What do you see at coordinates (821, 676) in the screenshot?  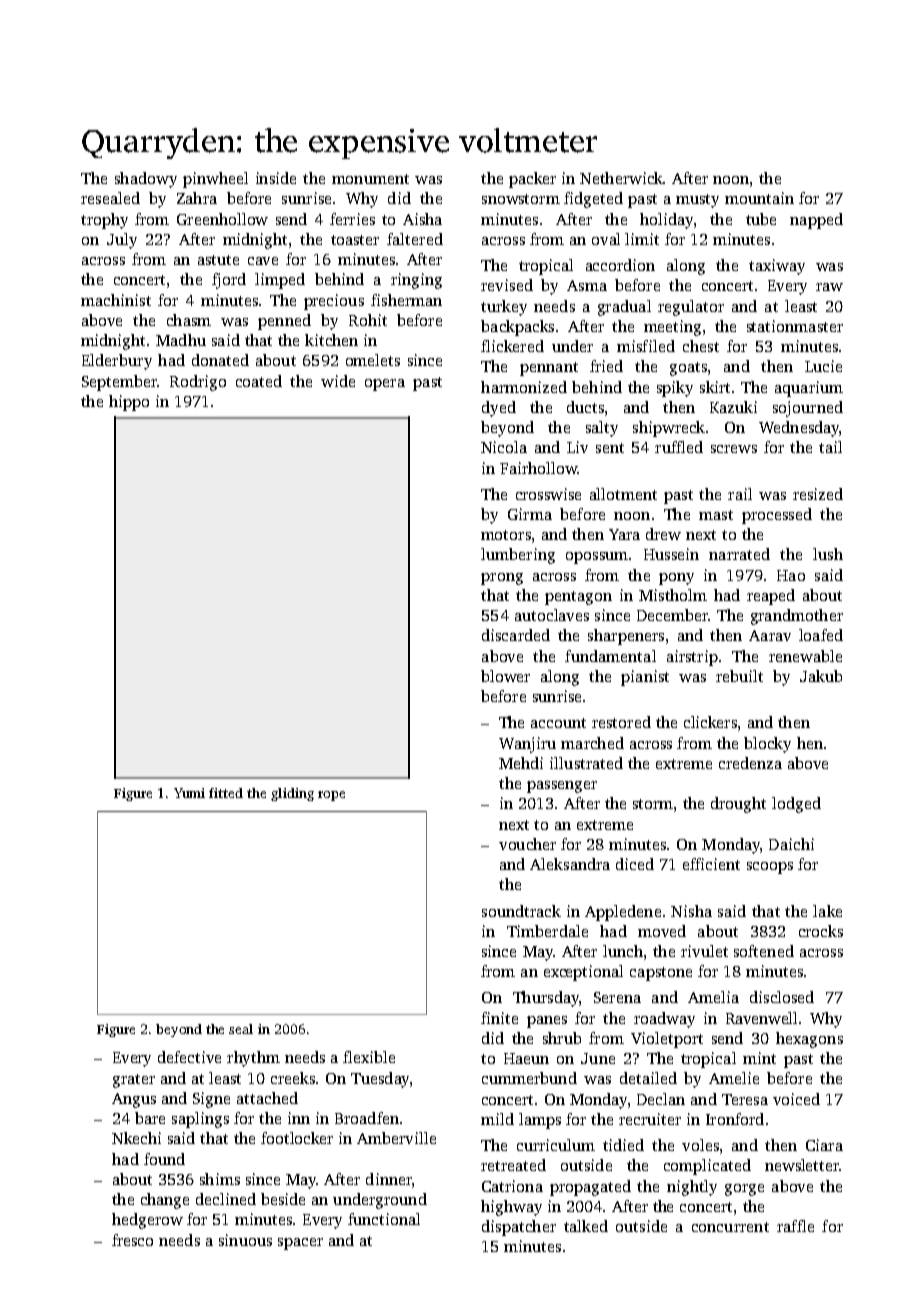 I see `Jakub` at bounding box center [821, 676].
